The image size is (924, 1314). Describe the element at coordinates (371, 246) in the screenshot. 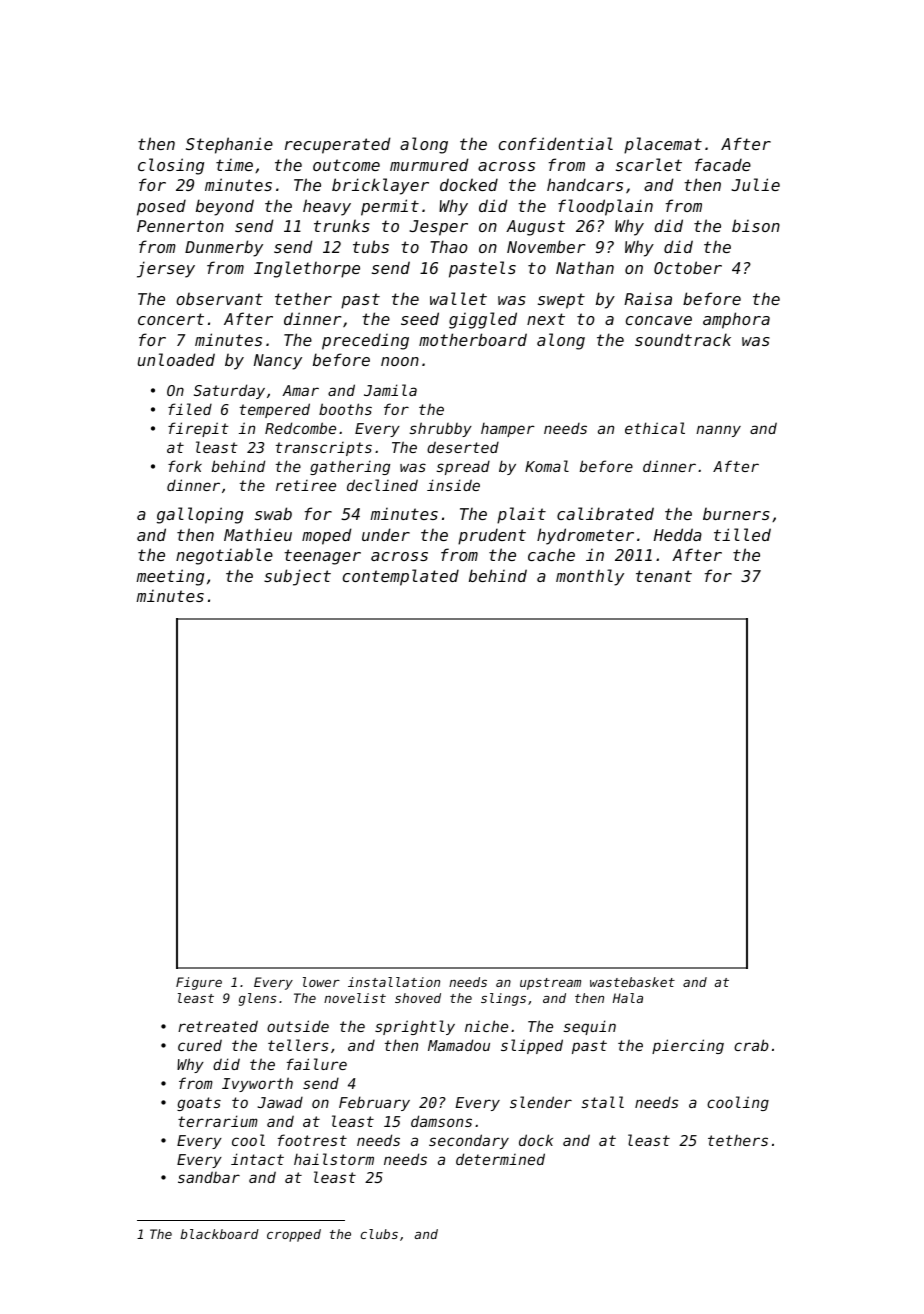

I see `tubs` at that location.
